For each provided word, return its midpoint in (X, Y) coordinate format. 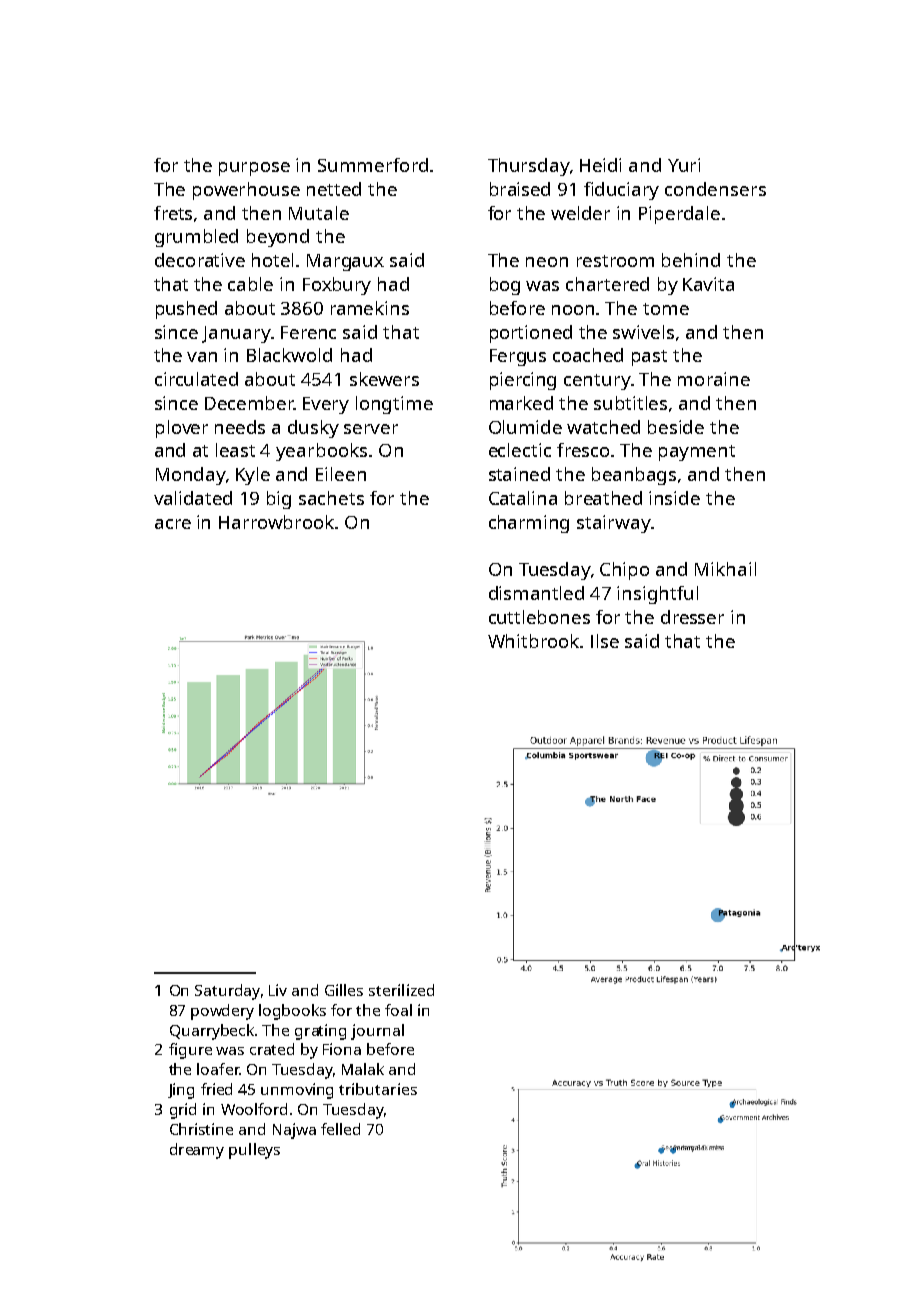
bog (505, 286)
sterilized (401, 990)
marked (521, 403)
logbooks (292, 1012)
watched (603, 427)
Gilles (344, 990)
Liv (278, 990)
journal (377, 1032)
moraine (714, 379)
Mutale (319, 213)
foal (398, 1010)
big (279, 500)
